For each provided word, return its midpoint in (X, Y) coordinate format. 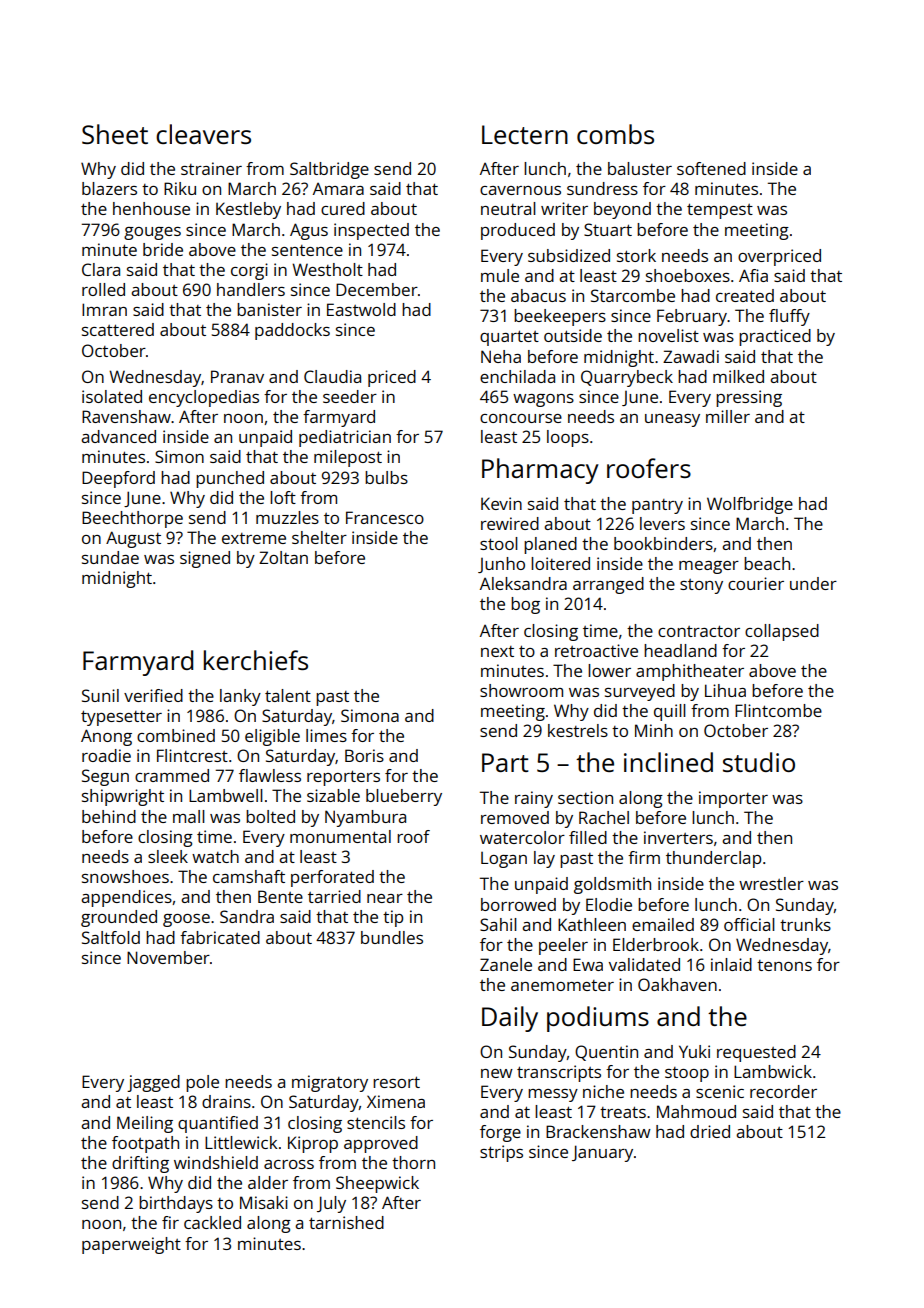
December (377, 289)
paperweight (131, 1245)
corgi (249, 271)
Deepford (118, 479)
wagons (543, 400)
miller (728, 416)
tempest (720, 211)
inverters (678, 837)
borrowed (518, 904)
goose (186, 920)
